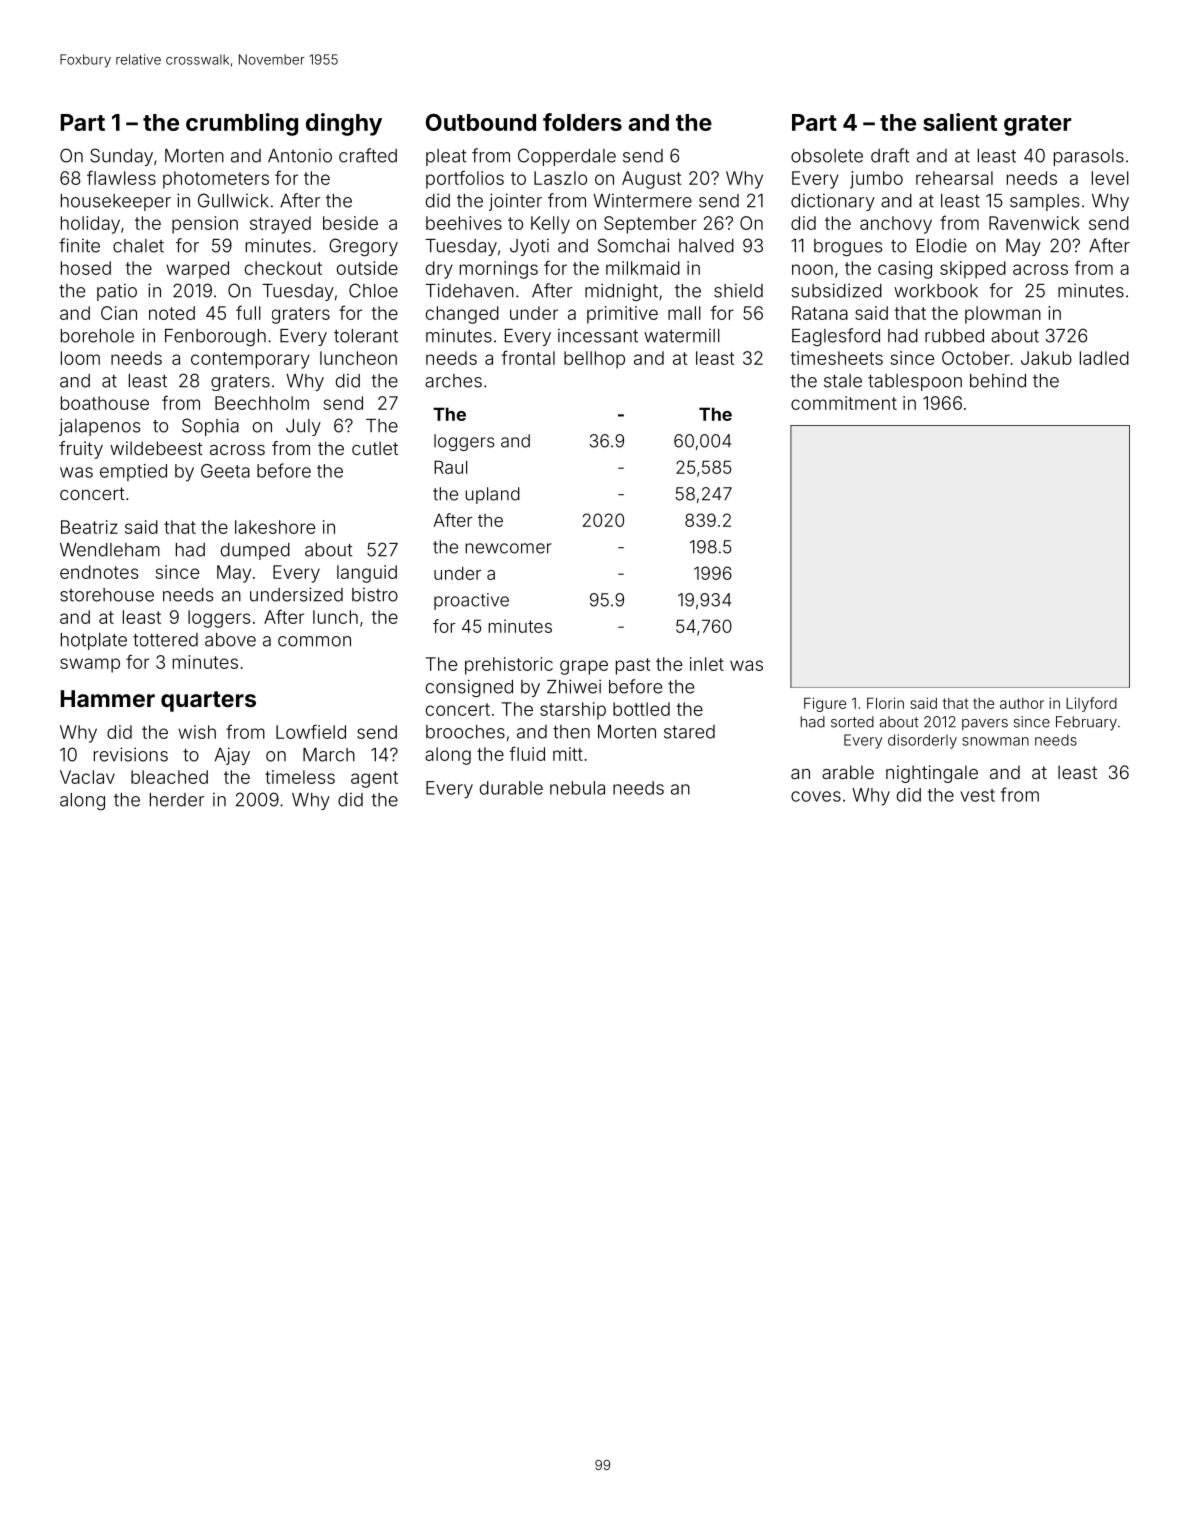 The width and height of the screenshot is (1189, 1538). I want to click on Vaclav, so click(87, 777).
